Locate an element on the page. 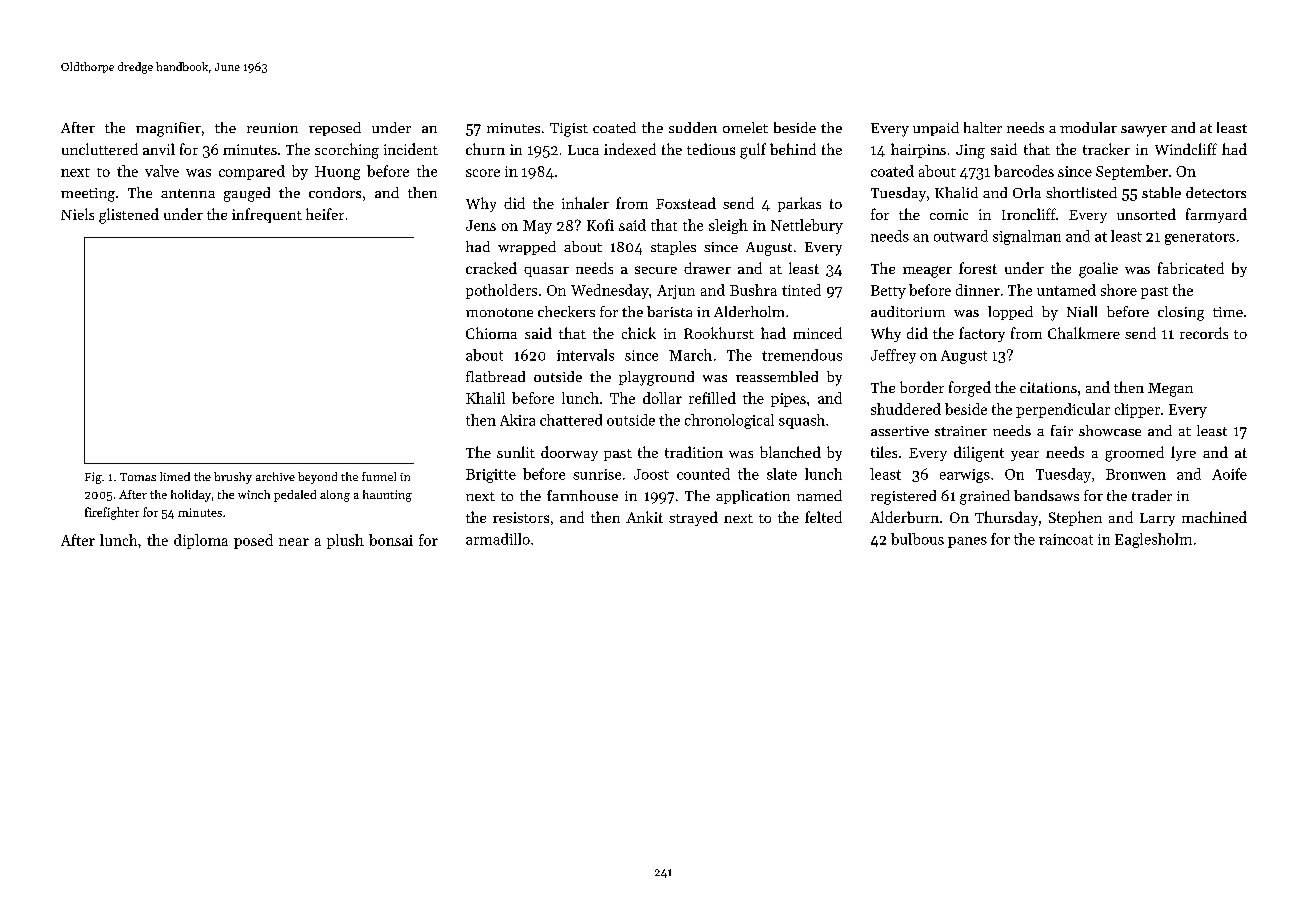  Chioma is located at coordinates (491, 333).
